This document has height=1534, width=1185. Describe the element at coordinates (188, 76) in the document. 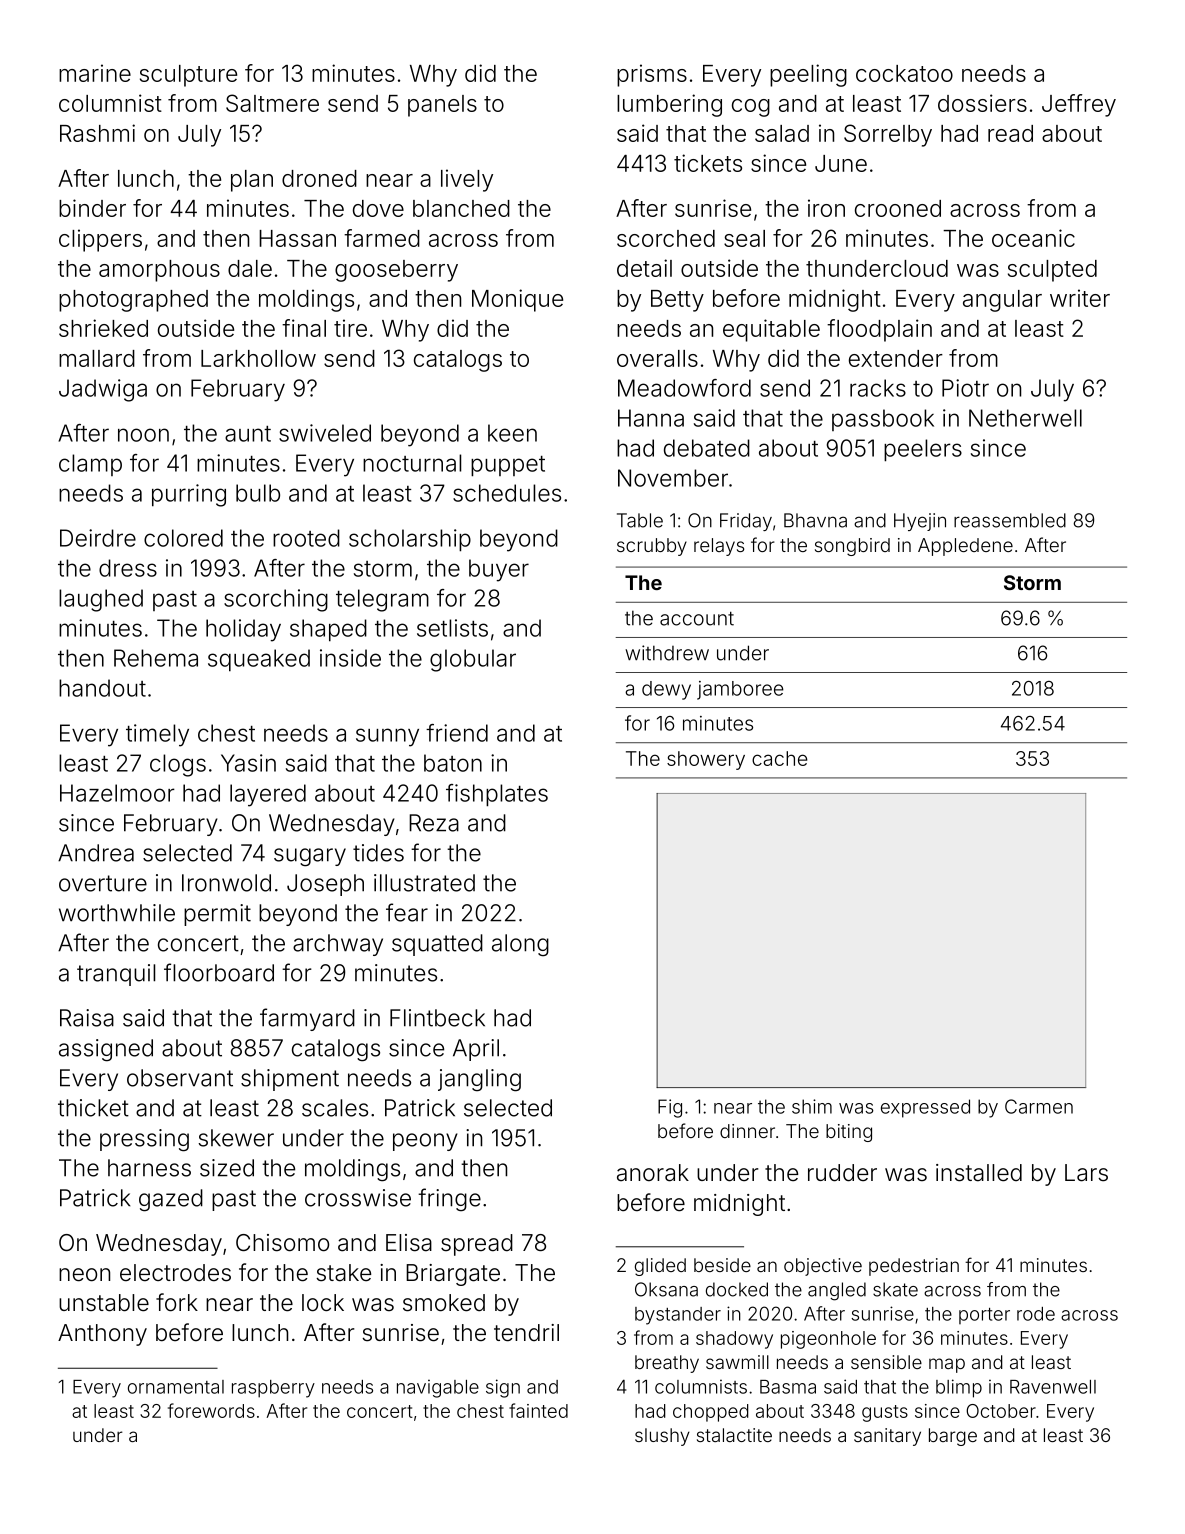

I see `sculpture` at that location.
